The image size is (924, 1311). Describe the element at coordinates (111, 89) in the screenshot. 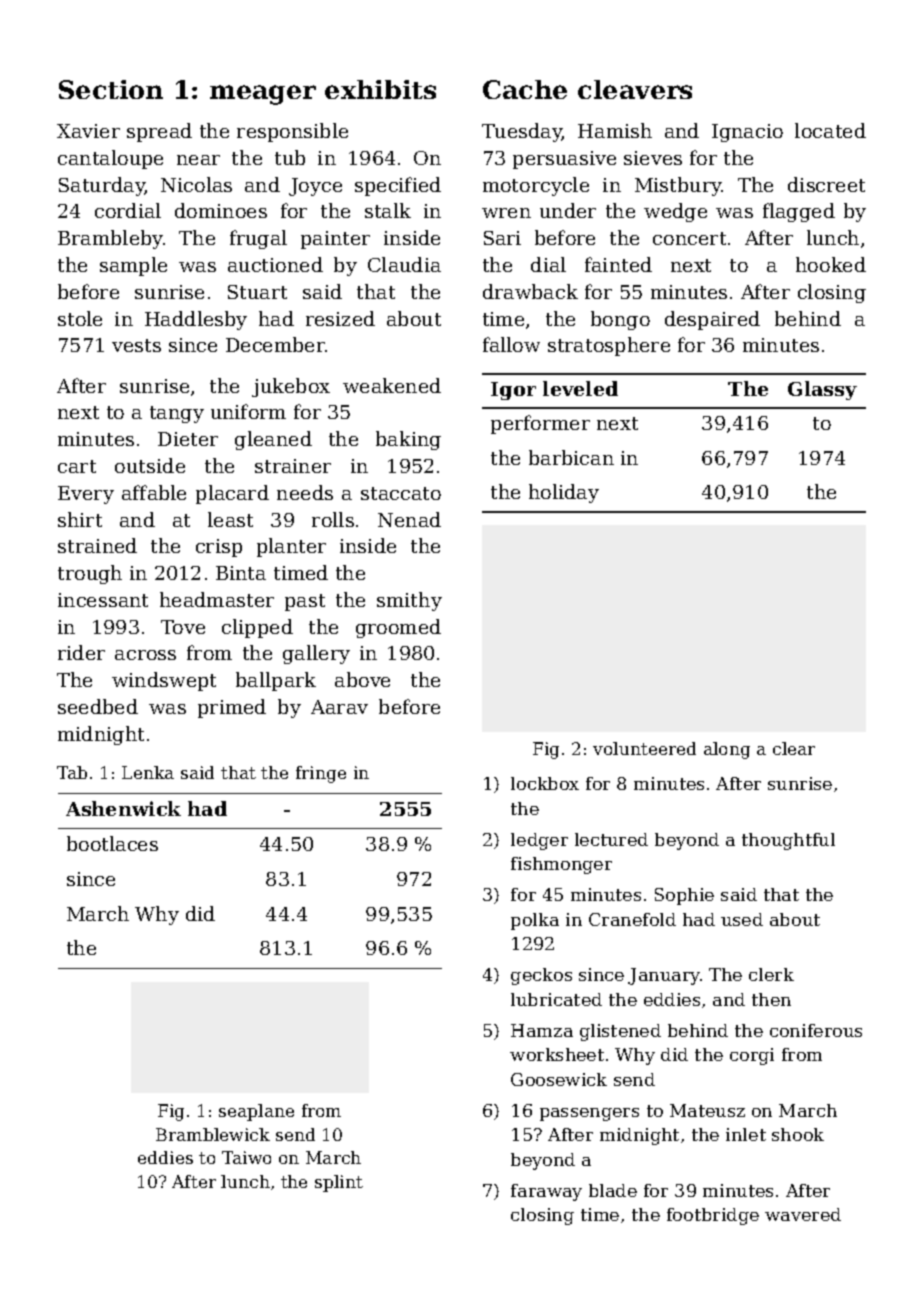

I see `Section` at that location.
